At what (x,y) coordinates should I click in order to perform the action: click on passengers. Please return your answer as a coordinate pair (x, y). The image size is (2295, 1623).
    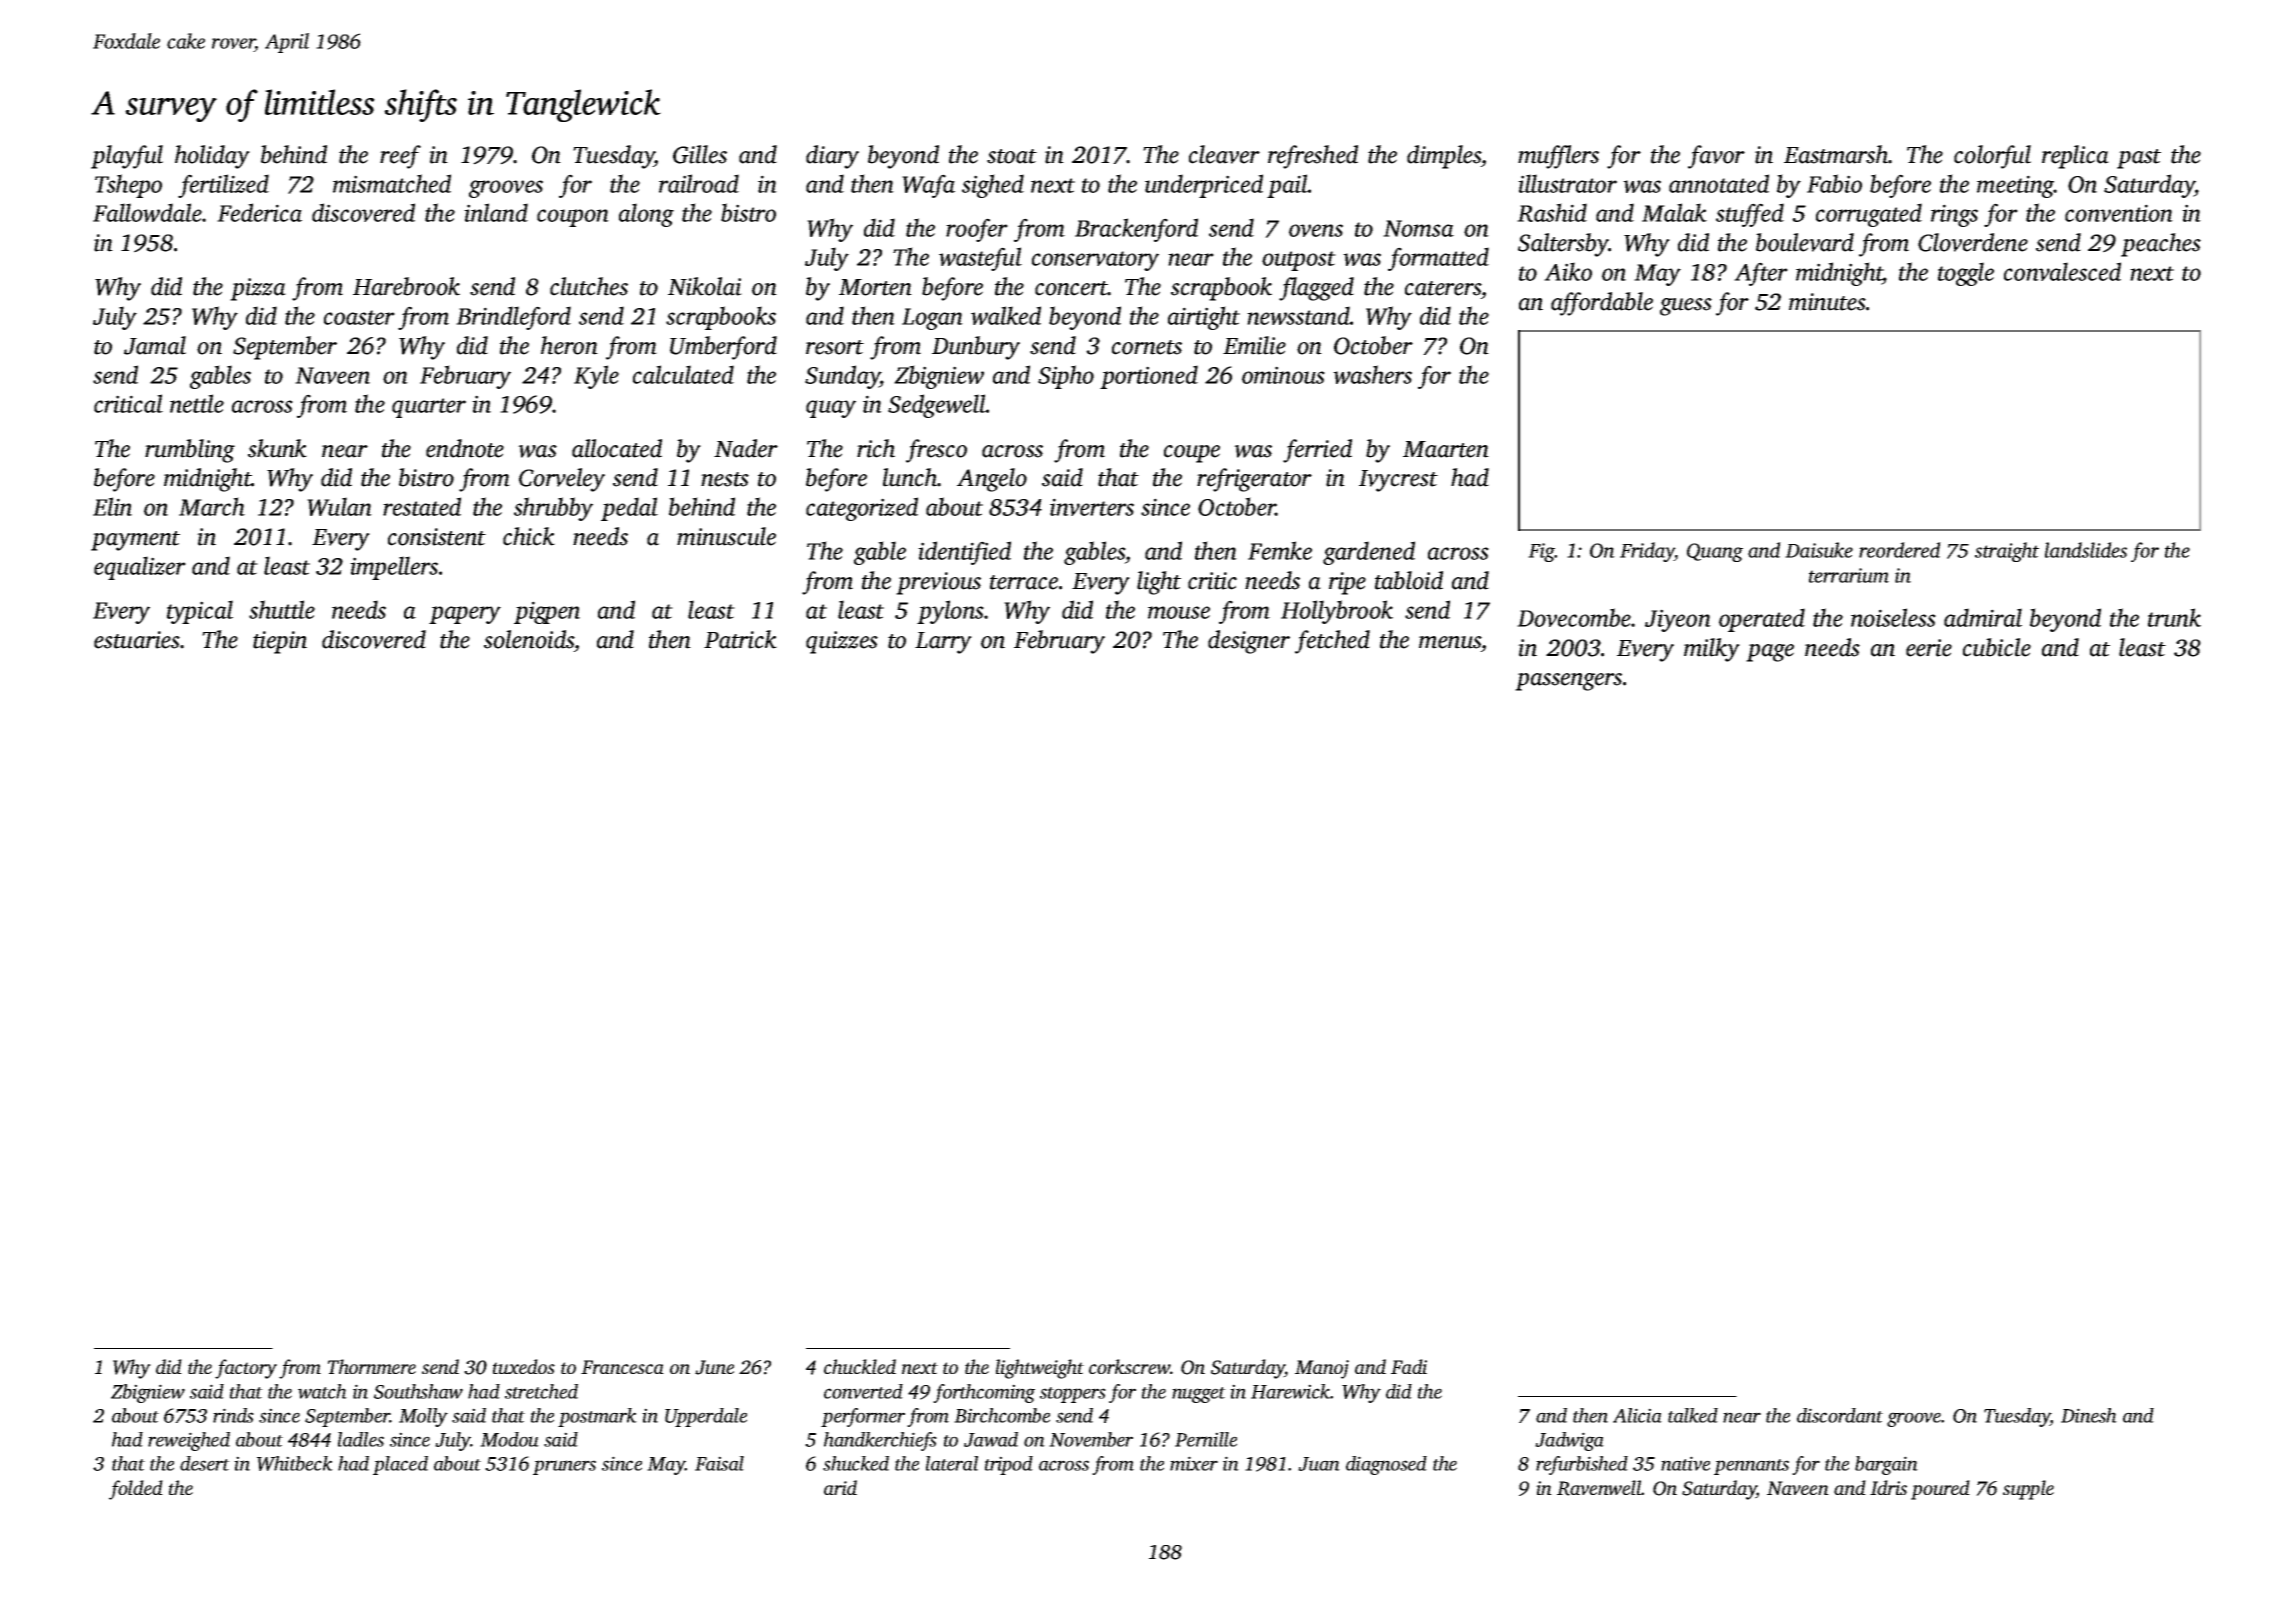
    Looking at the image, I should click on (1568, 682).
